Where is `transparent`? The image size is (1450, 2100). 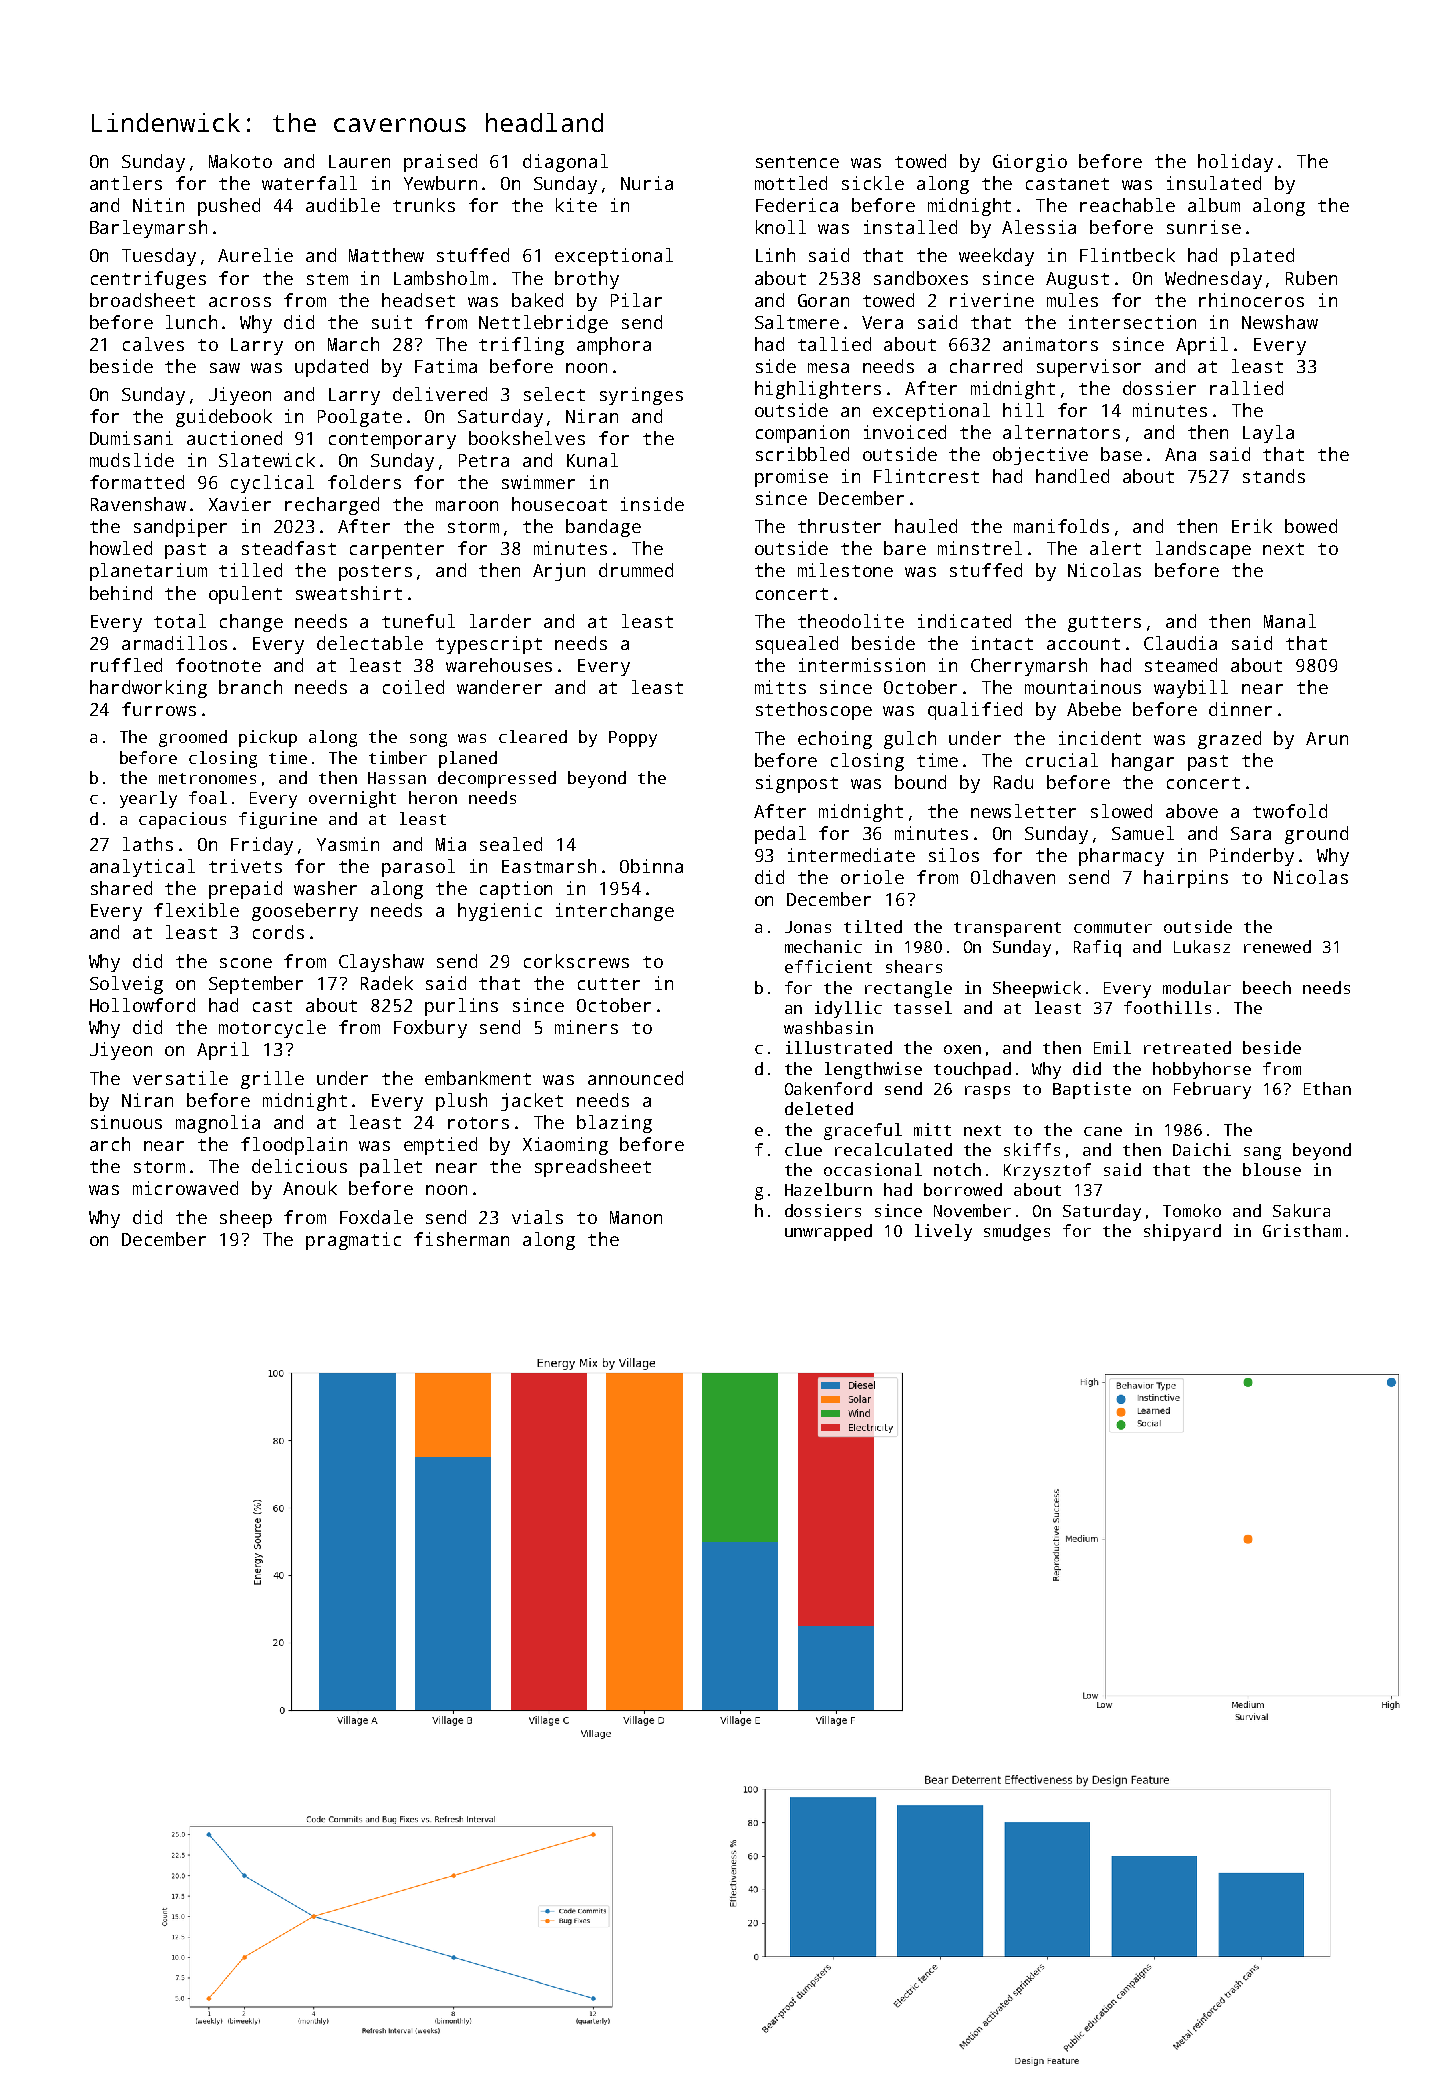 transparent is located at coordinates (1007, 929).
